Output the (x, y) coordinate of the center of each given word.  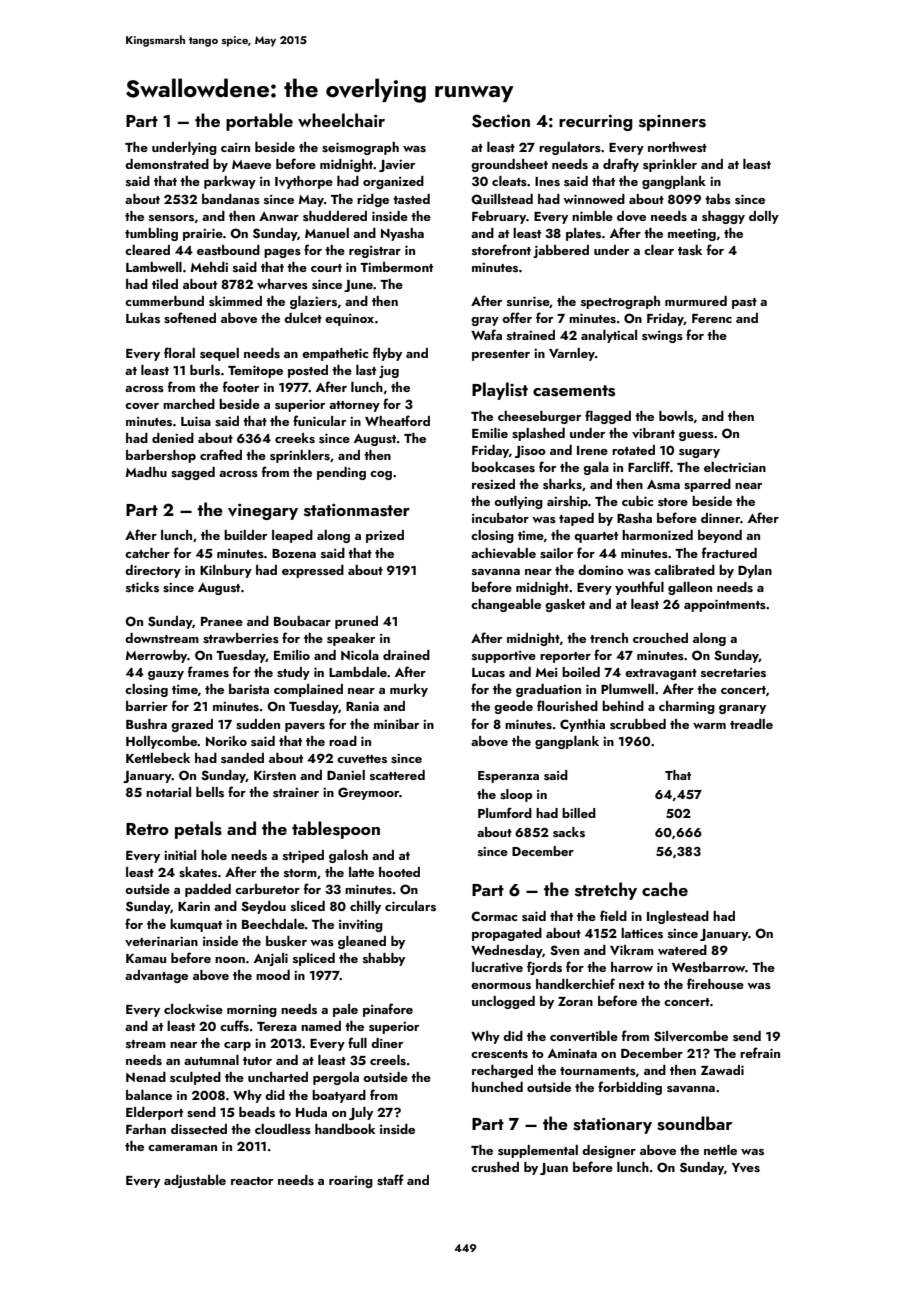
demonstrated (167, 164)
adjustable (195, 1181)
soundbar (694, 1123)
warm (709, 726)
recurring (596, 122)
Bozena (294, 553)
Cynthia (582, 725)
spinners (672, 123)
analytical (609, 336)
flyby (387, 354)
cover (142, 406)
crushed (495, 1167)
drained (406, 655)
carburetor (267, 889)
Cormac (494, 916)
